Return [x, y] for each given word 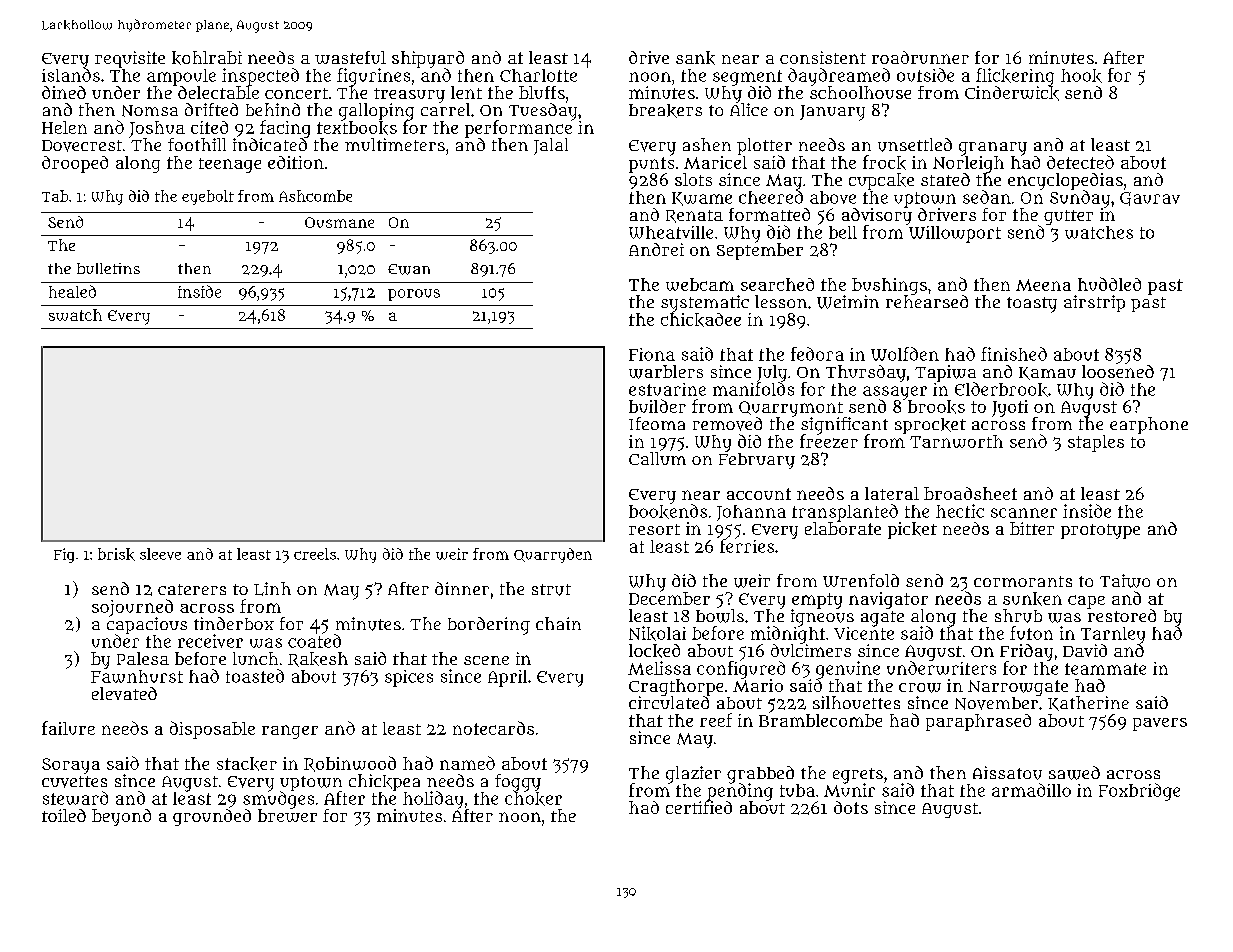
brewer [287, 815]
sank [695, 58]
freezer [829, 441]
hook [1081, 76]
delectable [218, 92]
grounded [212, 817]
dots [851, 807]
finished [1014, 354]
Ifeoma [657, 423]
